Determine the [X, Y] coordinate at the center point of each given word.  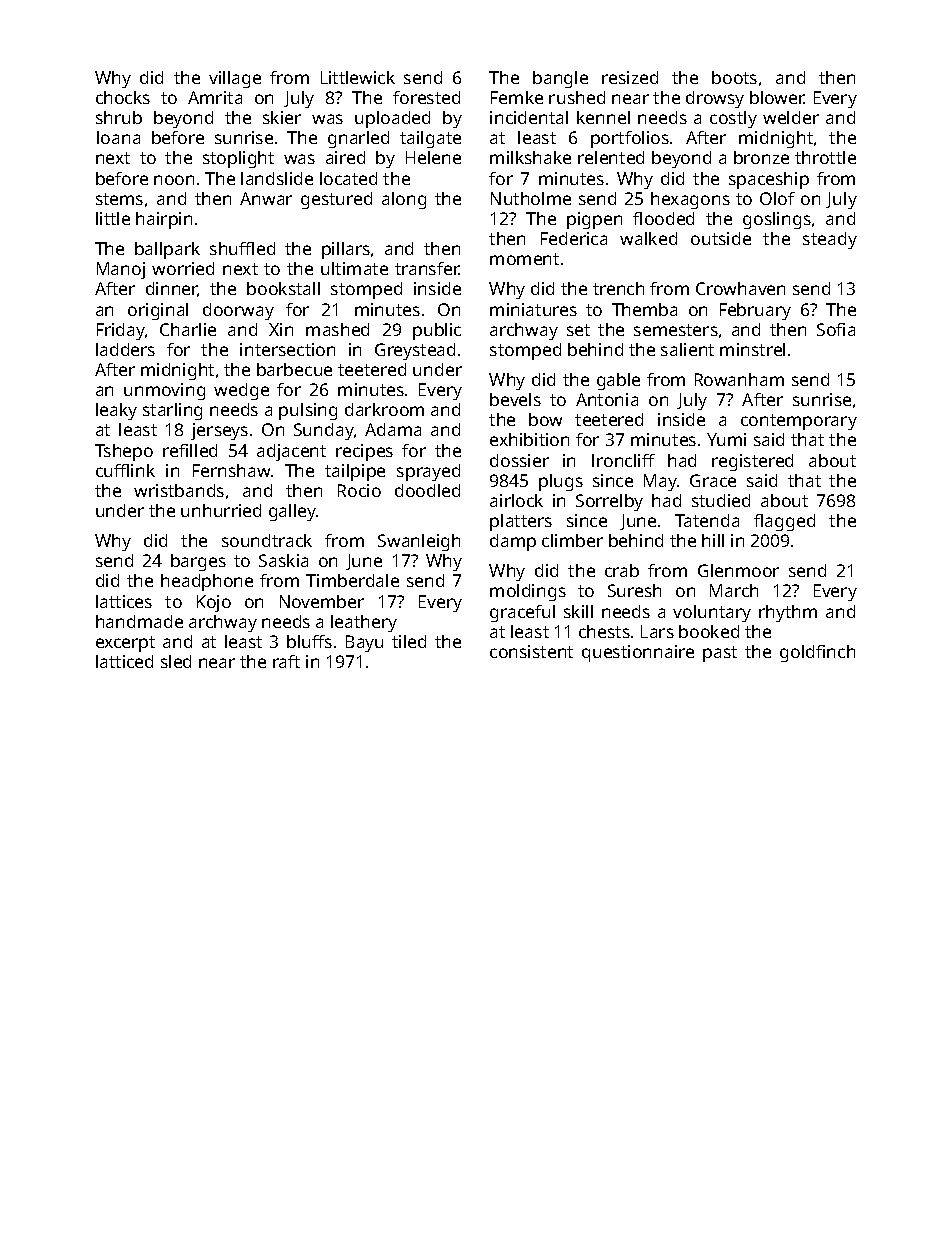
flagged [784, 522]
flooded [663, 218]
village [235, 79]
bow [545, 419]
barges [198, 562]
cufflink [125, 470]
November [322, 601]
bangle [560, 79]
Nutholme [531, 198]
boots [734, 77]
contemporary [799, 422]
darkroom [384, 409]
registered [752, 462]
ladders [125, 349]
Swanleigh [419, 542]
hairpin [164, 220]
